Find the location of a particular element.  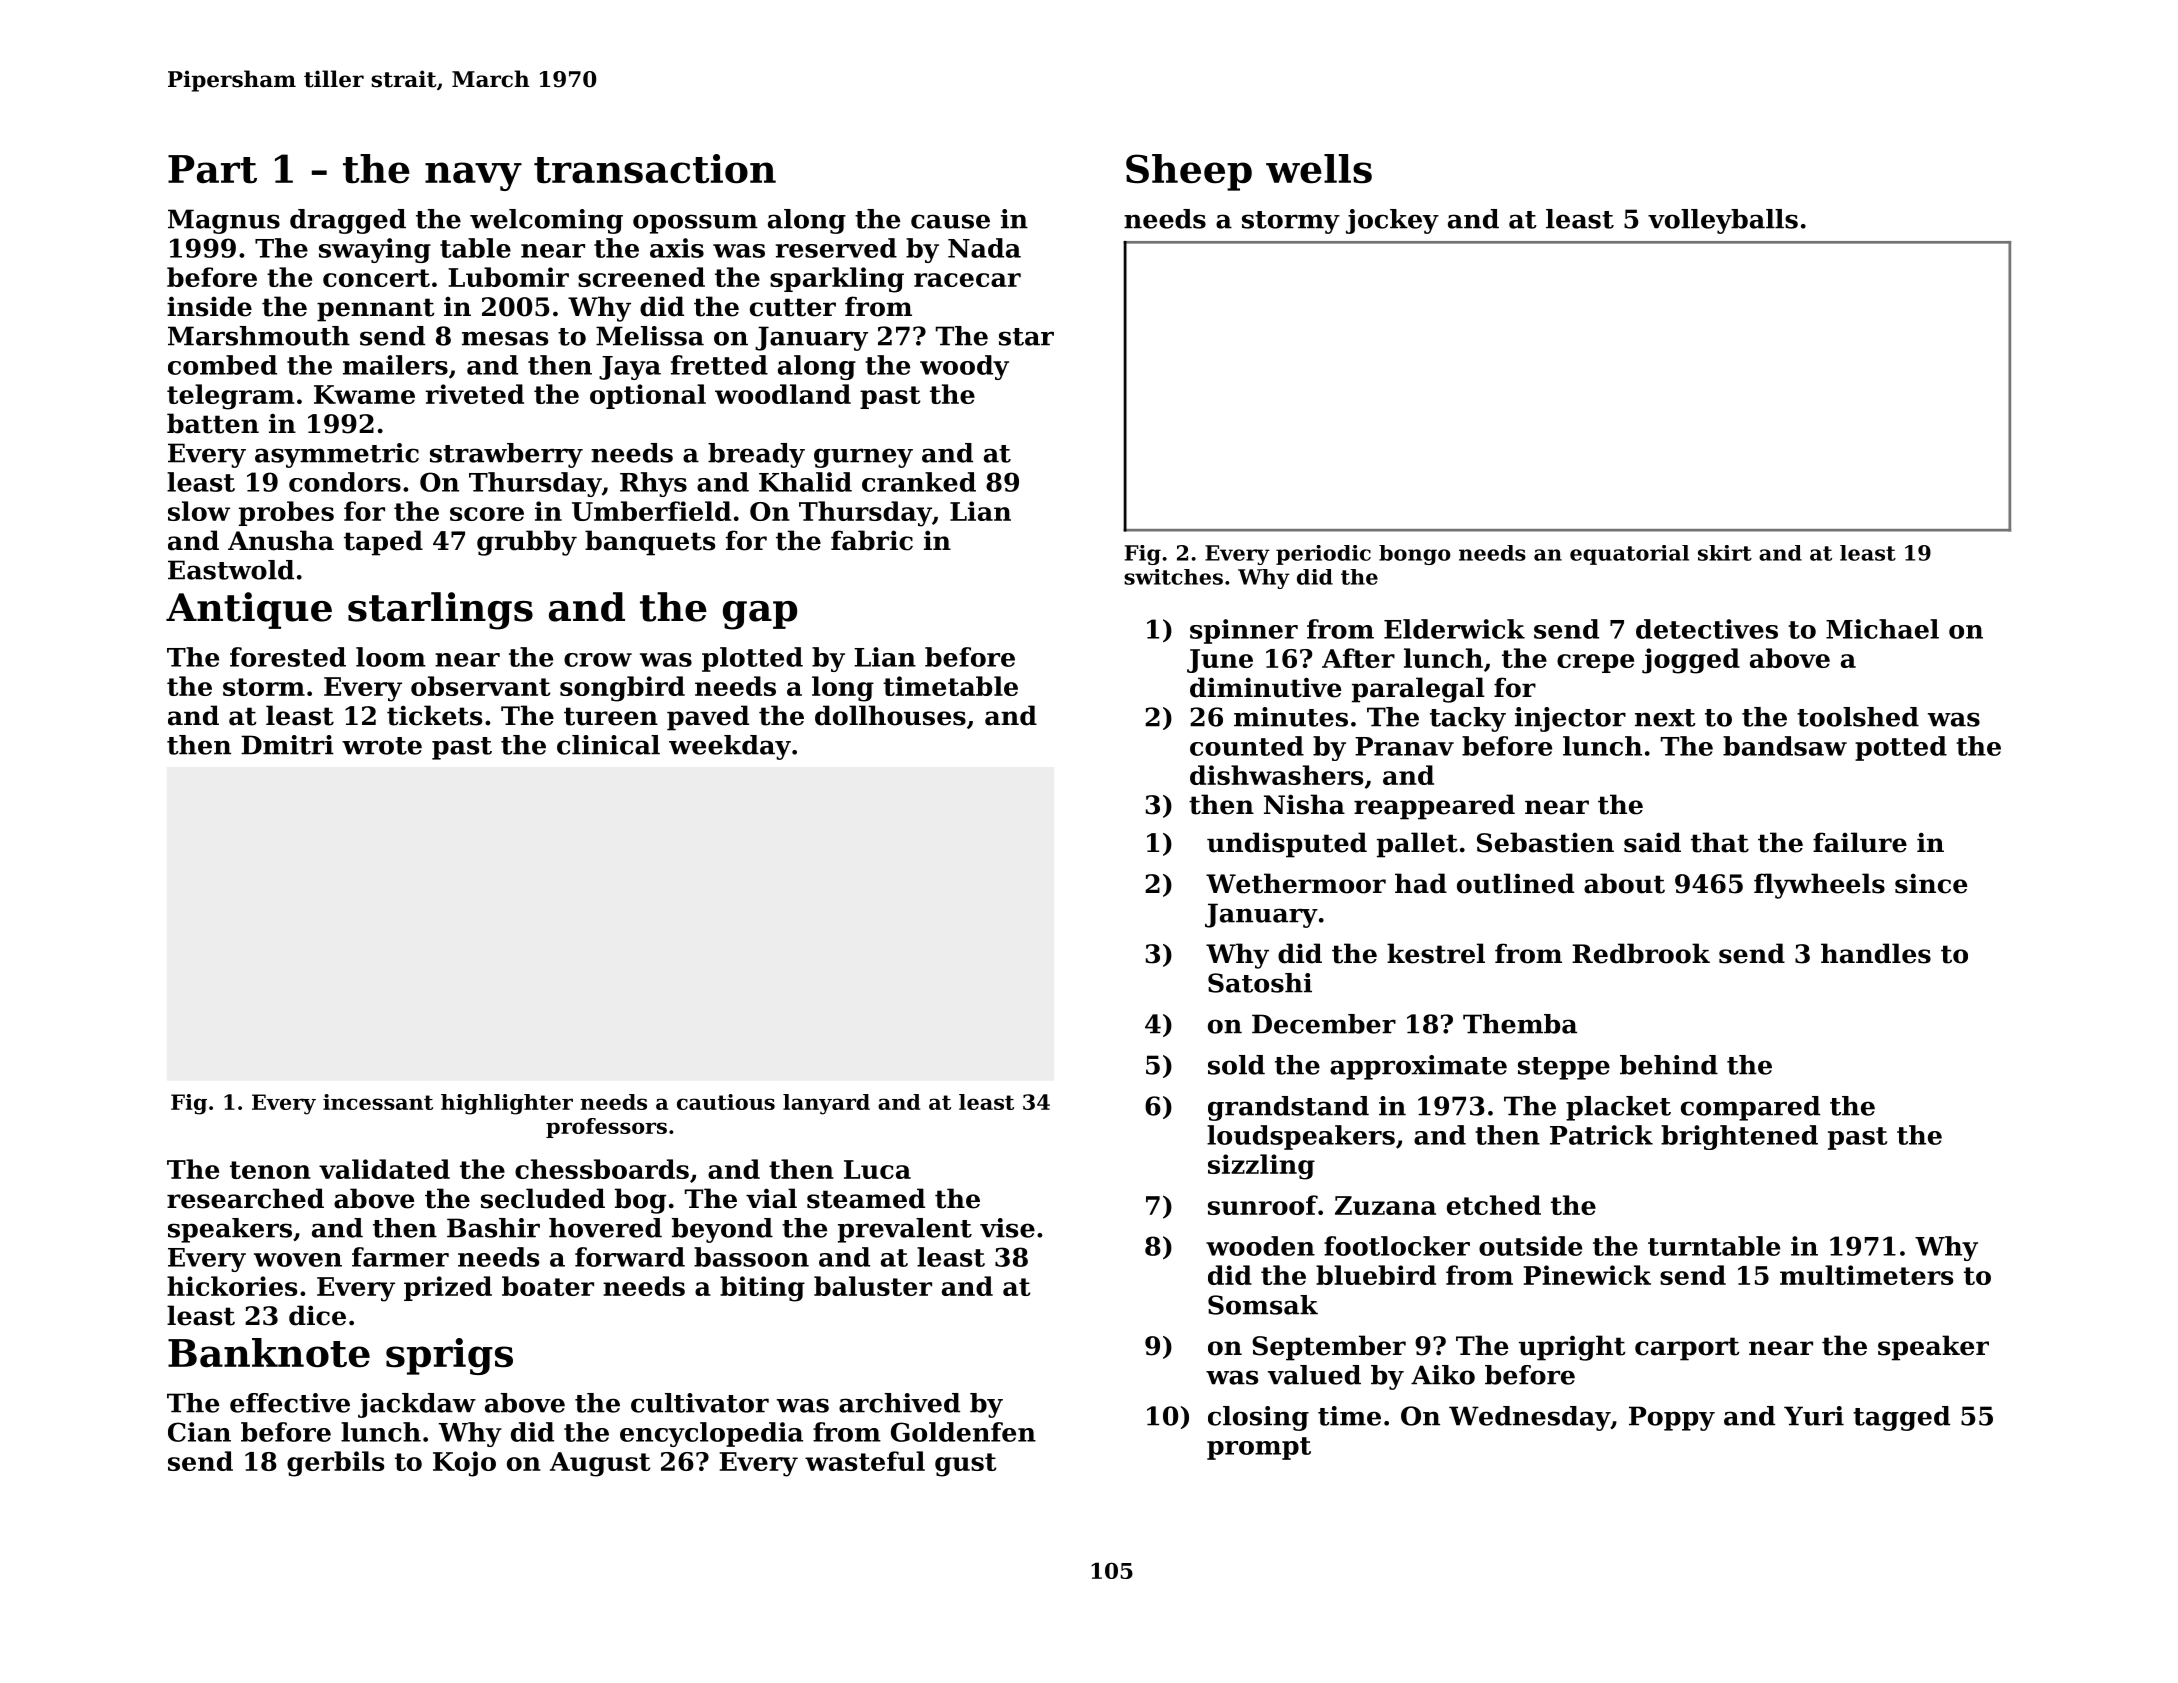

sprigs is located at coordinates (449, 1356).
